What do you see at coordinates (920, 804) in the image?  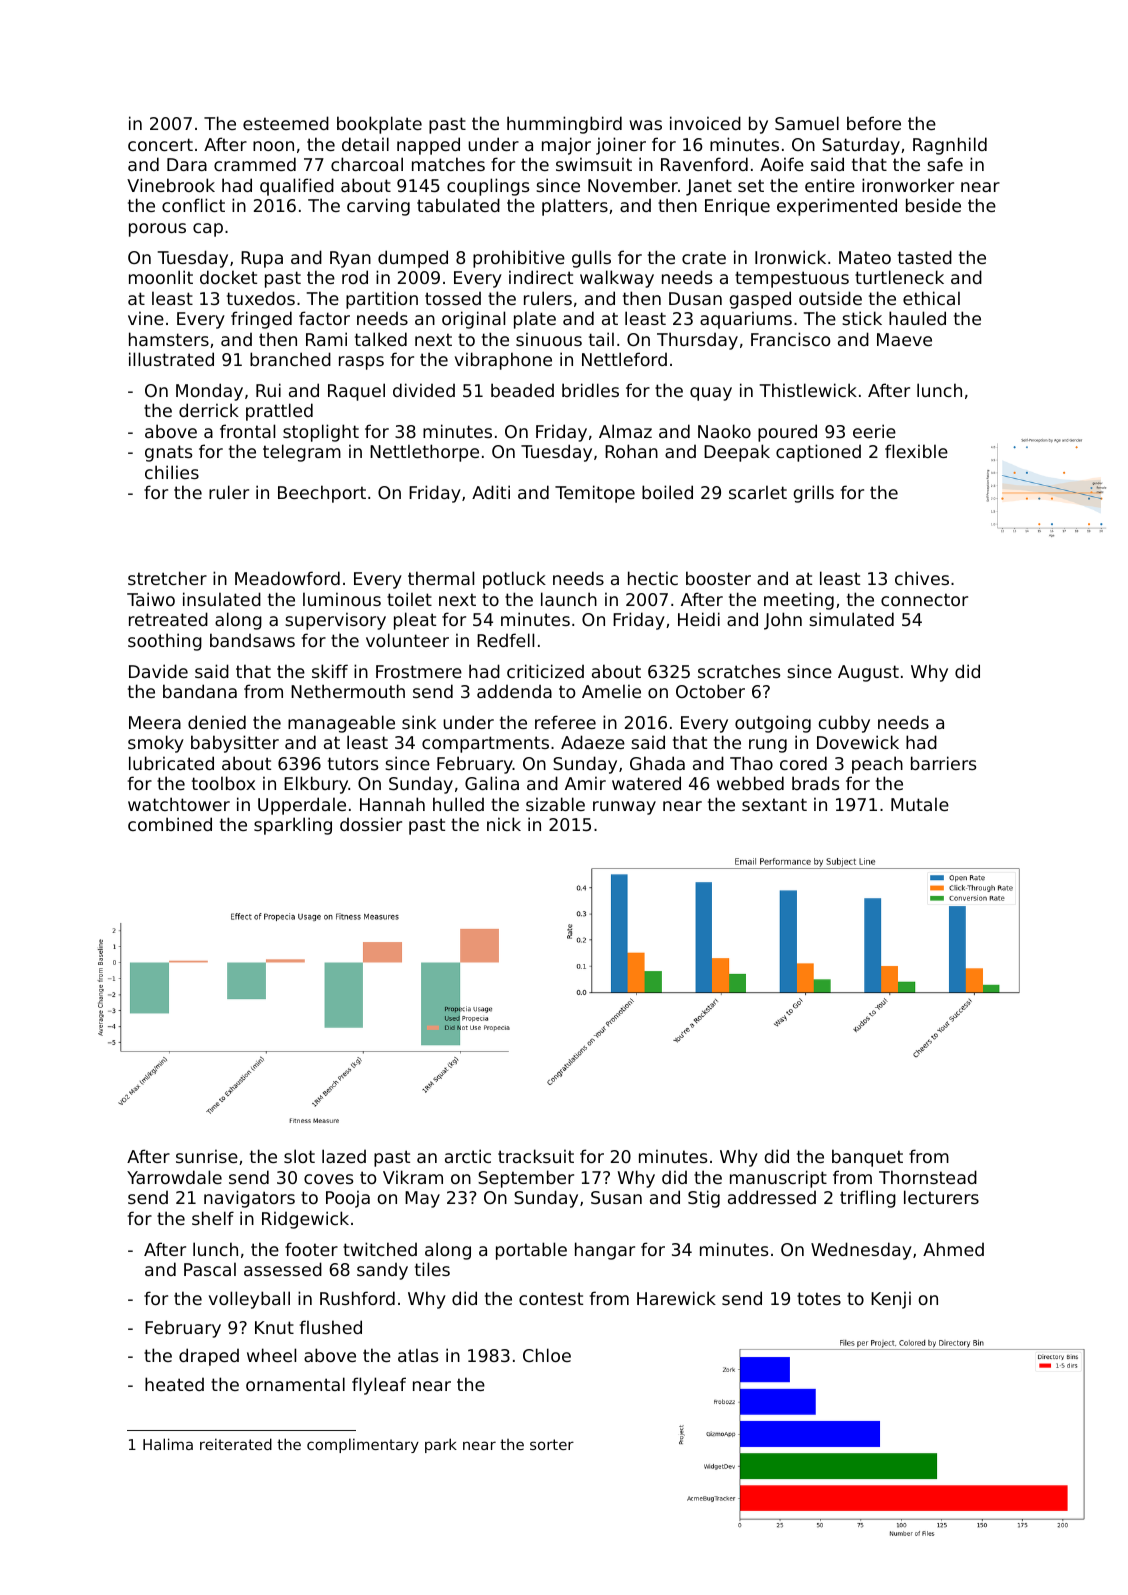 I see `Mutale` at bounding box center [920, 804].
